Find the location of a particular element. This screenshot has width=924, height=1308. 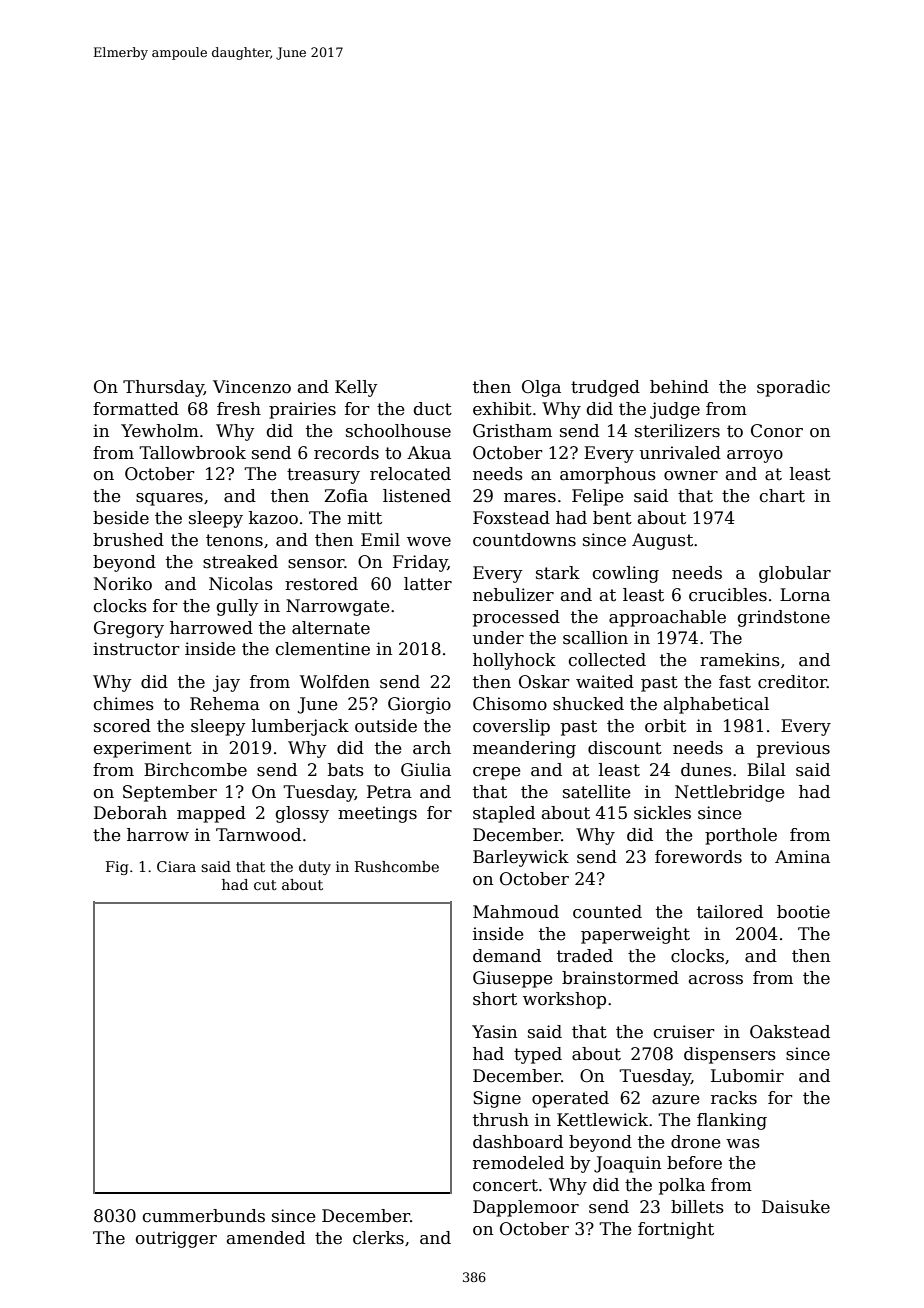

Olga is located at coordinates (541, 388).
